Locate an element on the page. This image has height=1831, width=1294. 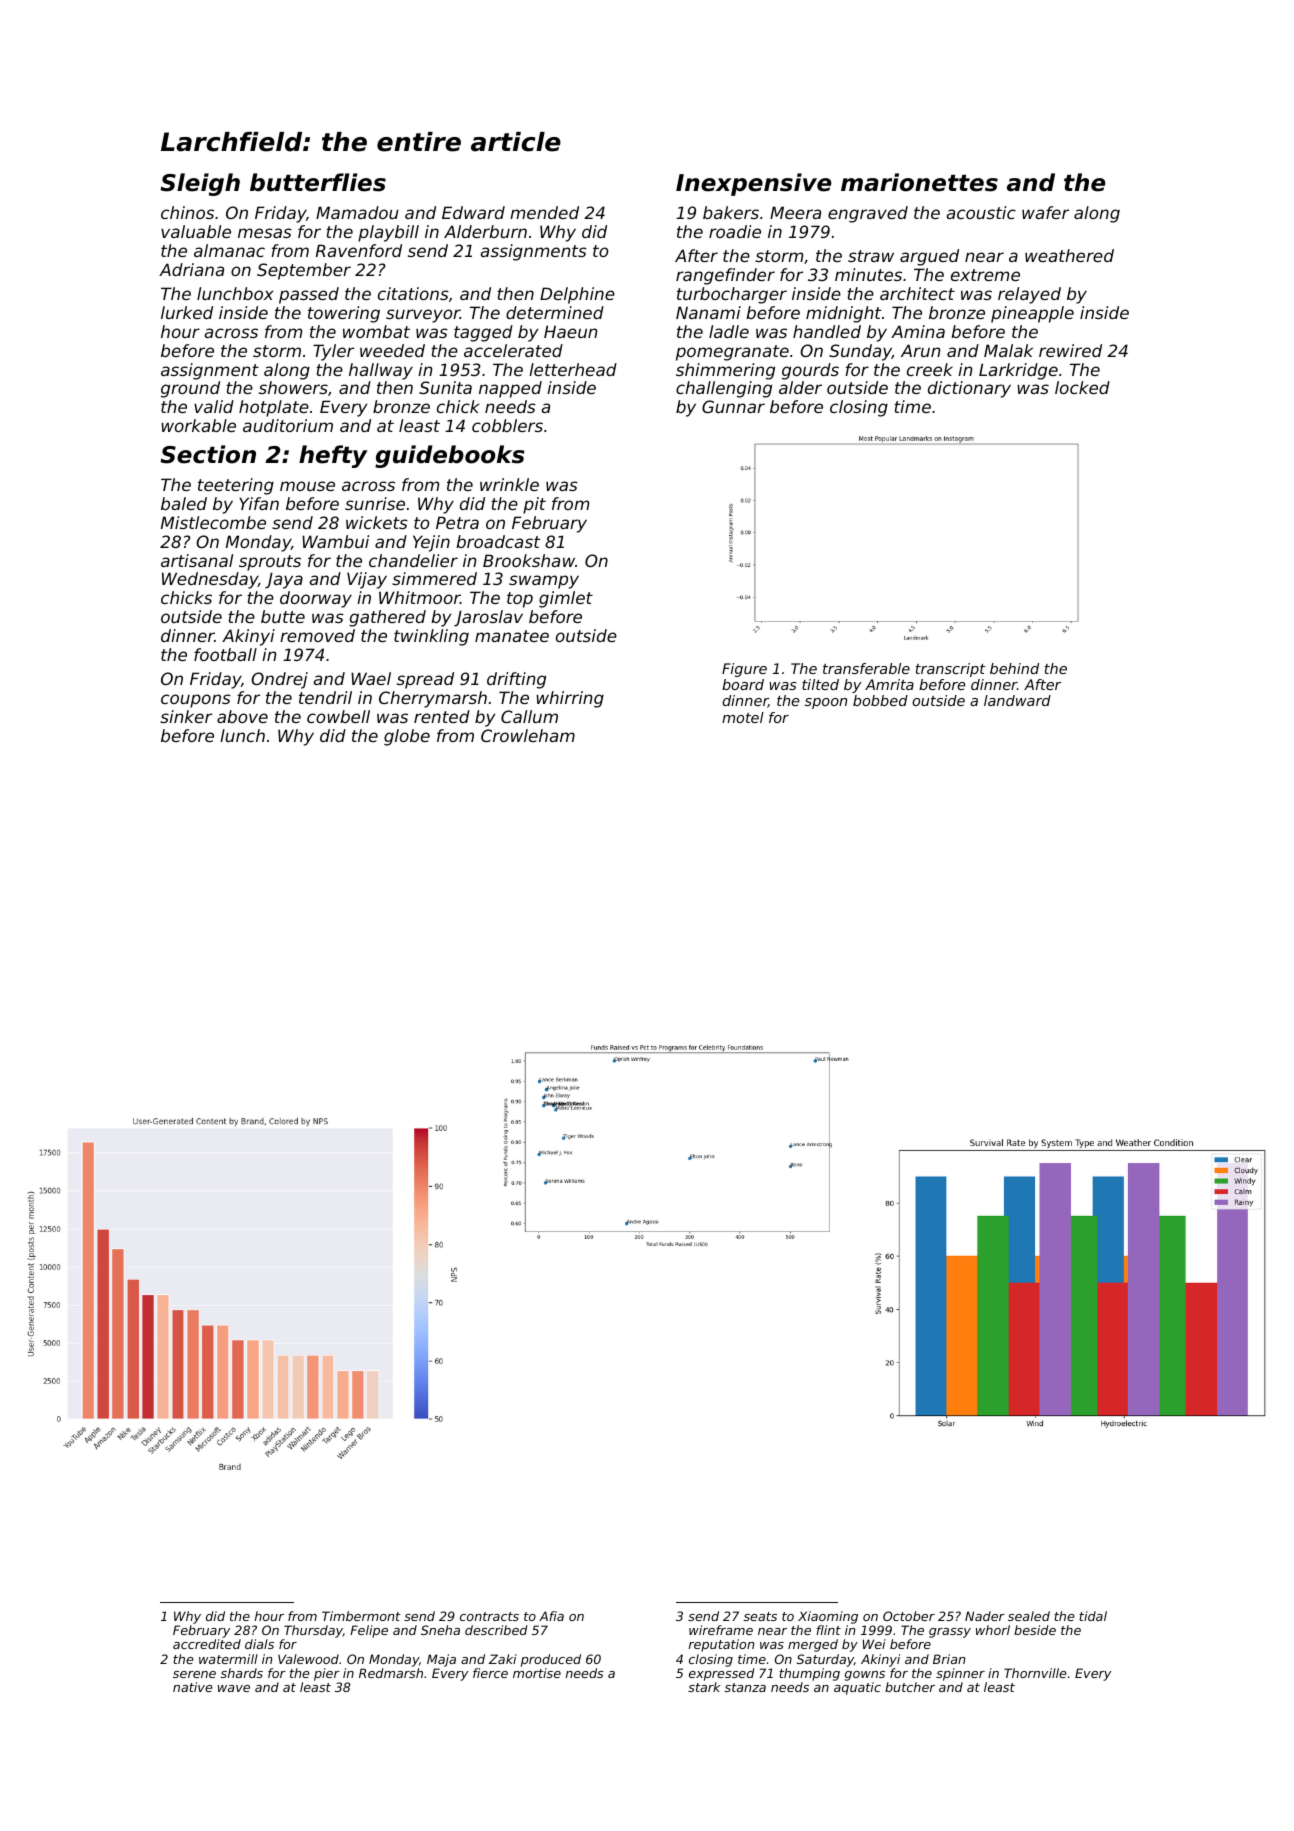
mouse is located at coordinates (307, 486).
